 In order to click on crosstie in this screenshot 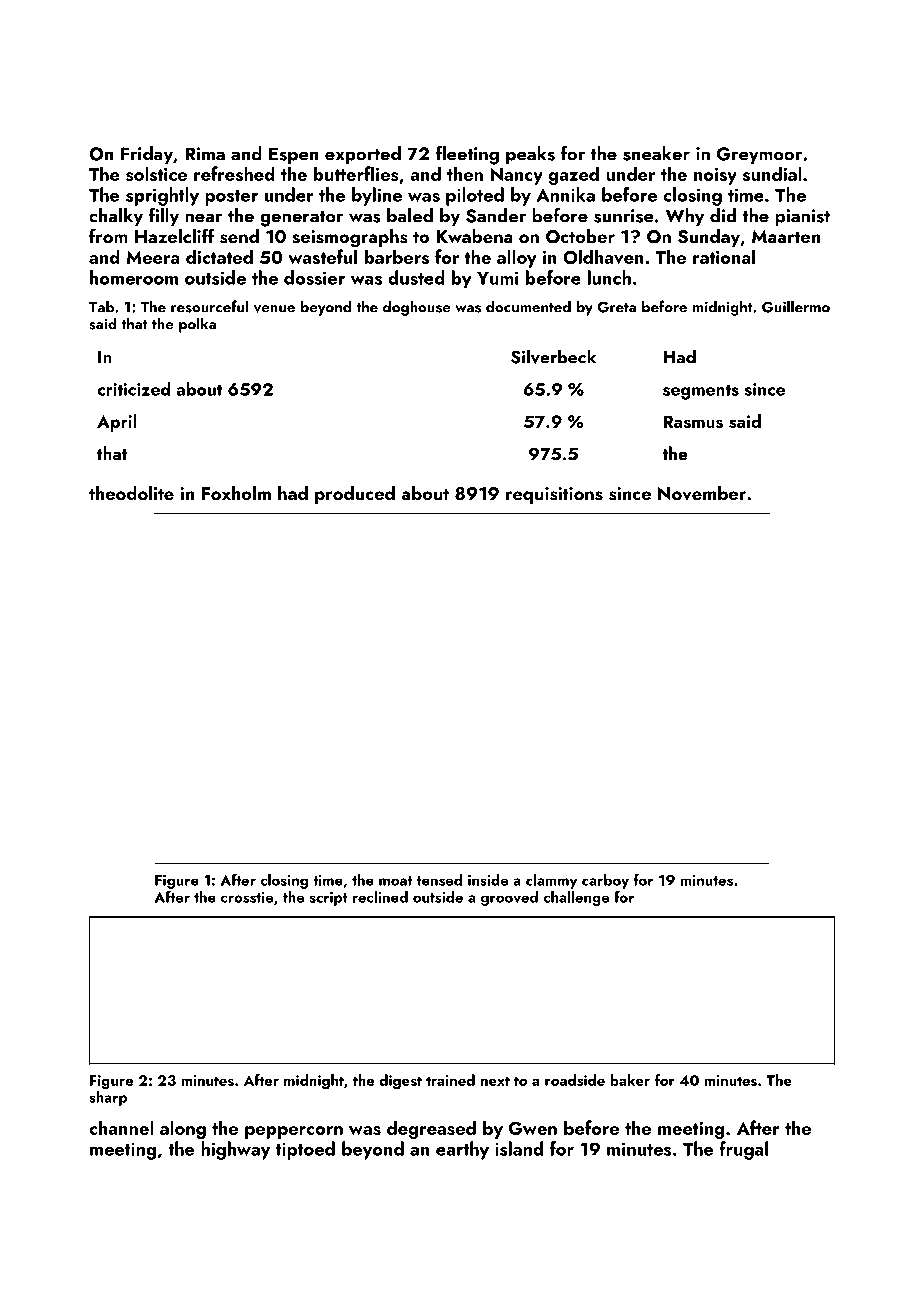, I will do `click(247, 897)`.
